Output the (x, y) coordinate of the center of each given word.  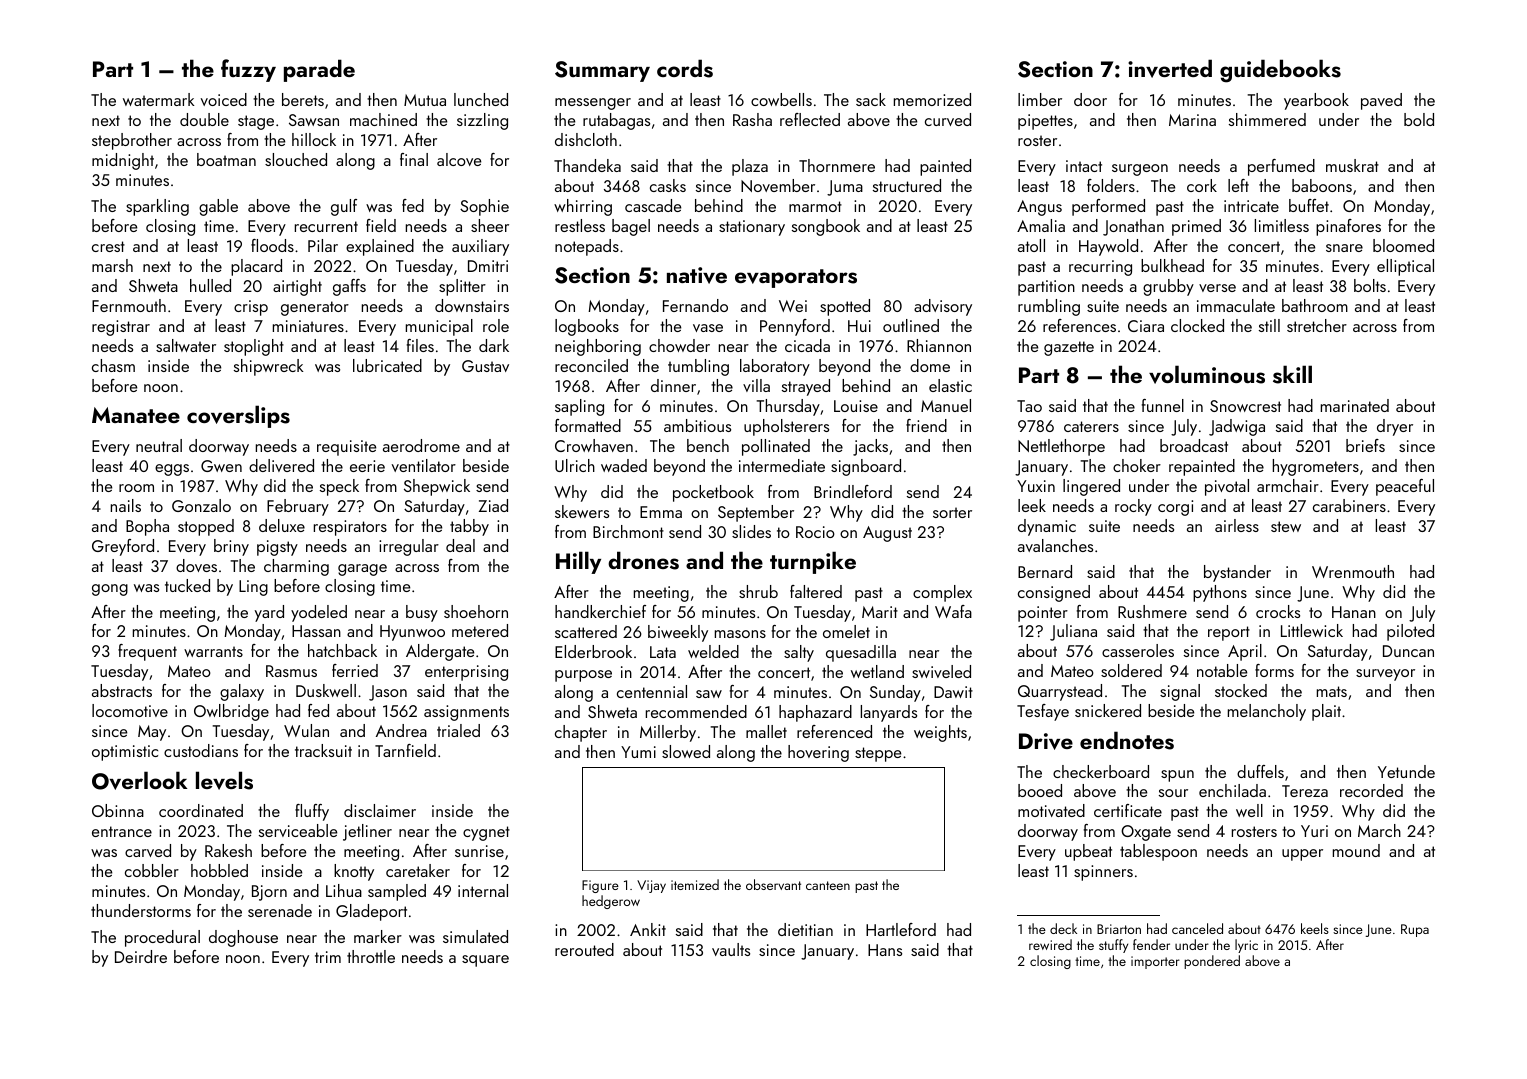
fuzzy (248, 70)
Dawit (953, 692)
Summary (602, 71)
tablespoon (1158, 852)
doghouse (243, 938)
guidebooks (1280, 71)
